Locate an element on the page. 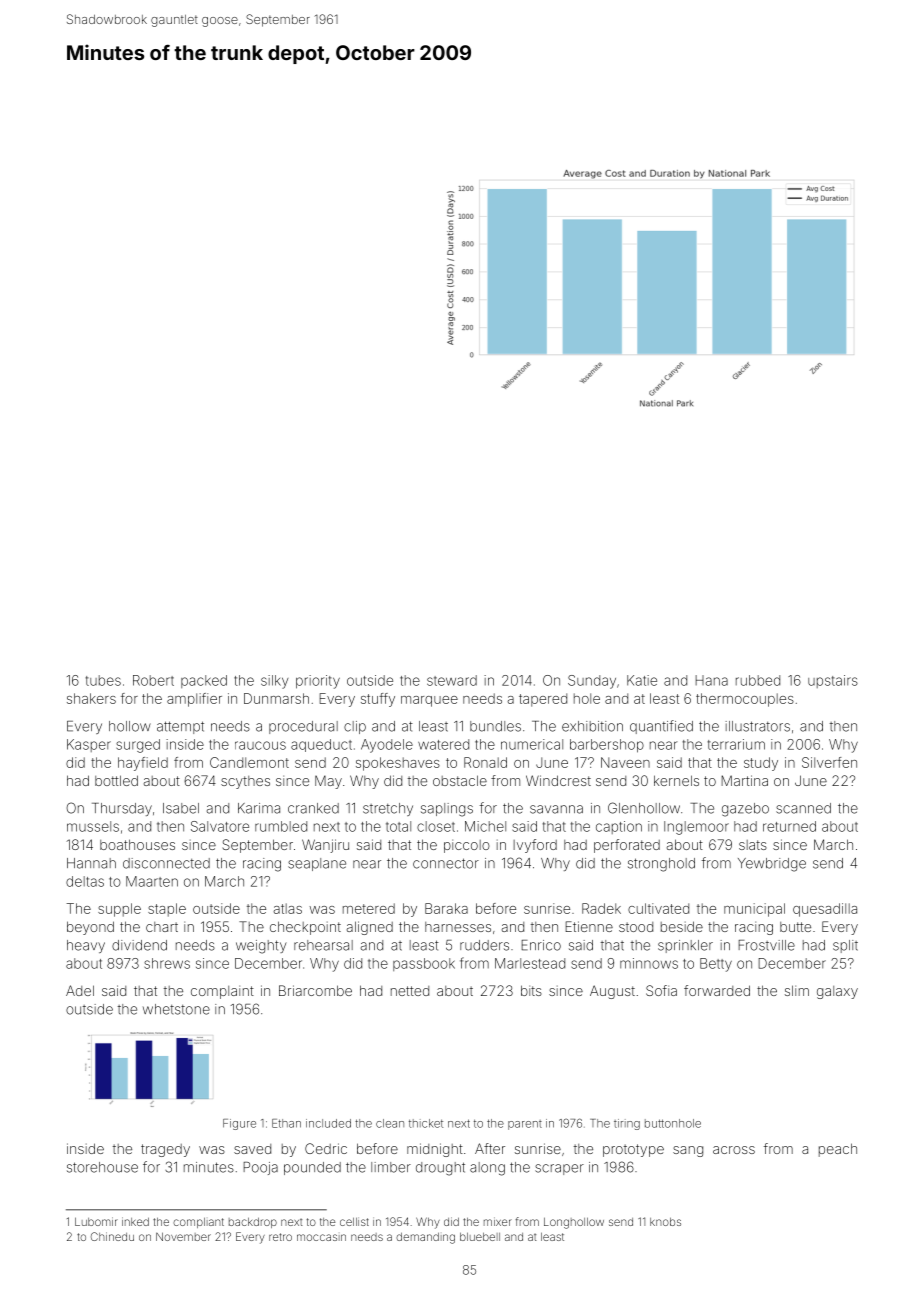  shakers is located at coordinates (91, 698).
